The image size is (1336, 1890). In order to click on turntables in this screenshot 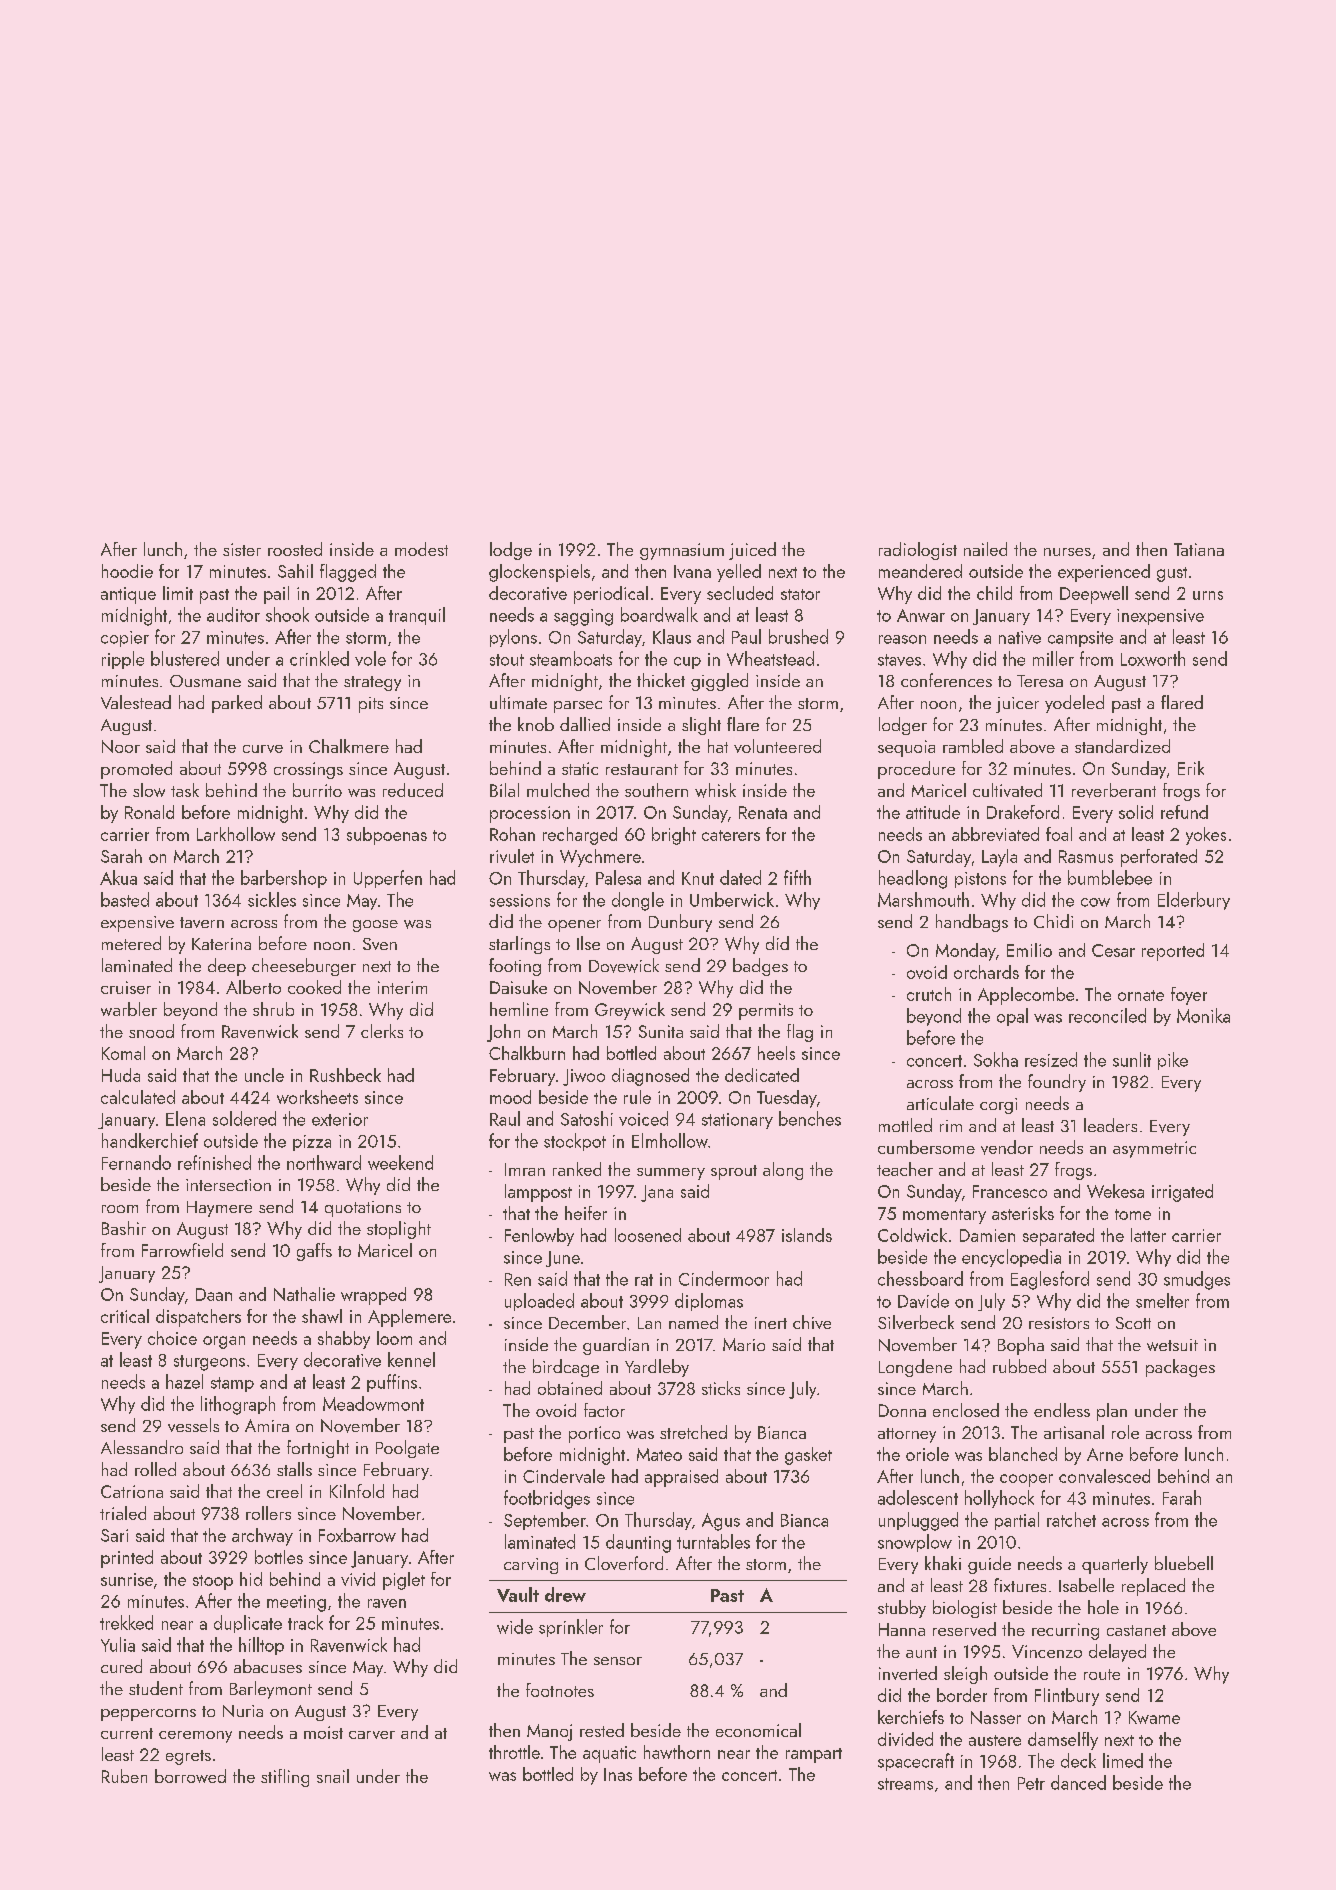, I will do `click(713, 1541)`.
